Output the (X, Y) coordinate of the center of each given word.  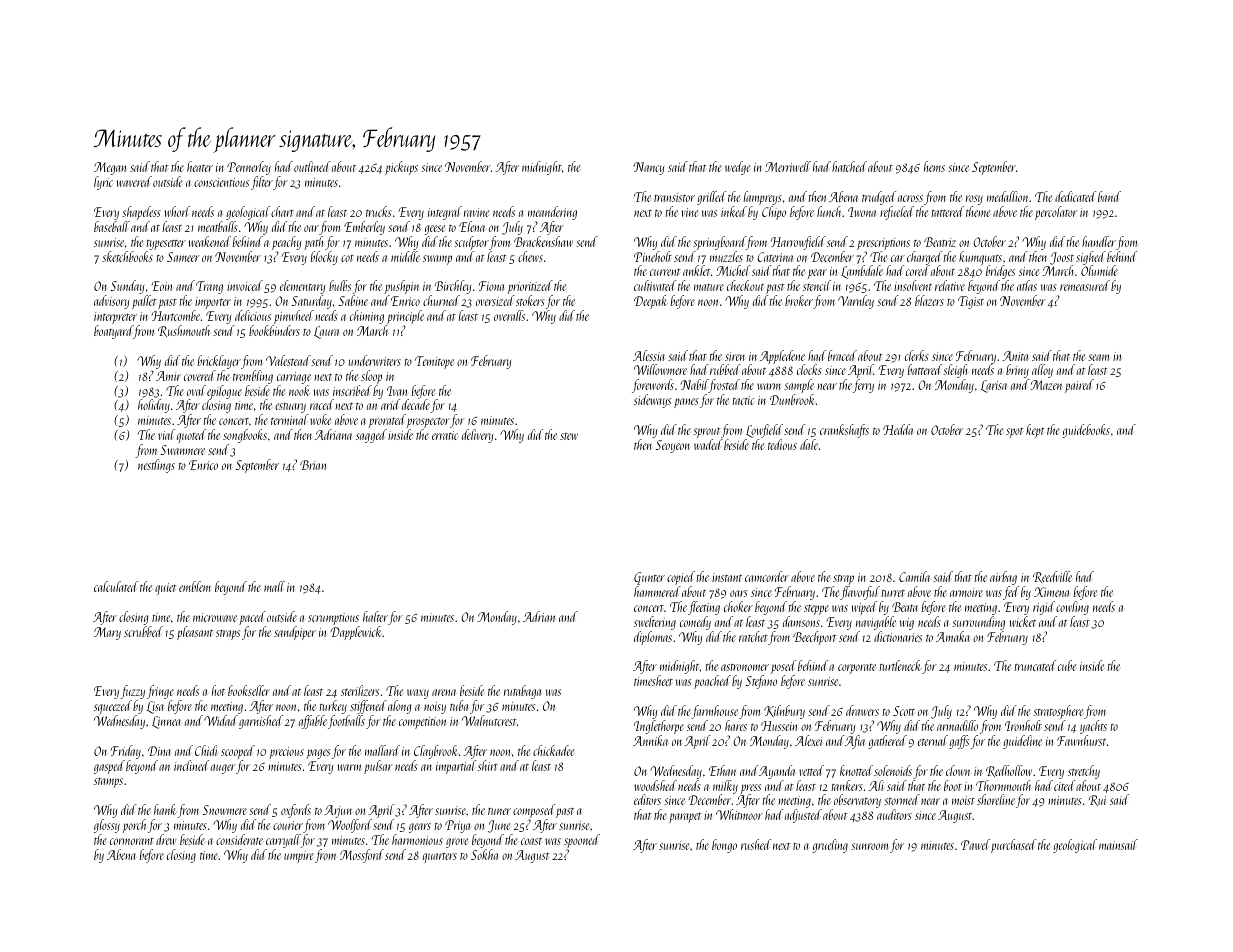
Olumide (1099, 270)
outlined (312, 166)
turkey (333, 707)
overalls (509, 315)
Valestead (288, 360)
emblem (195, 586)
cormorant (132, 841)
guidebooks (1086, 431)
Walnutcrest (489, 720)
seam (1098, 357)
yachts (1093, 727)
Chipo (774, 213)
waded (708, 444)
